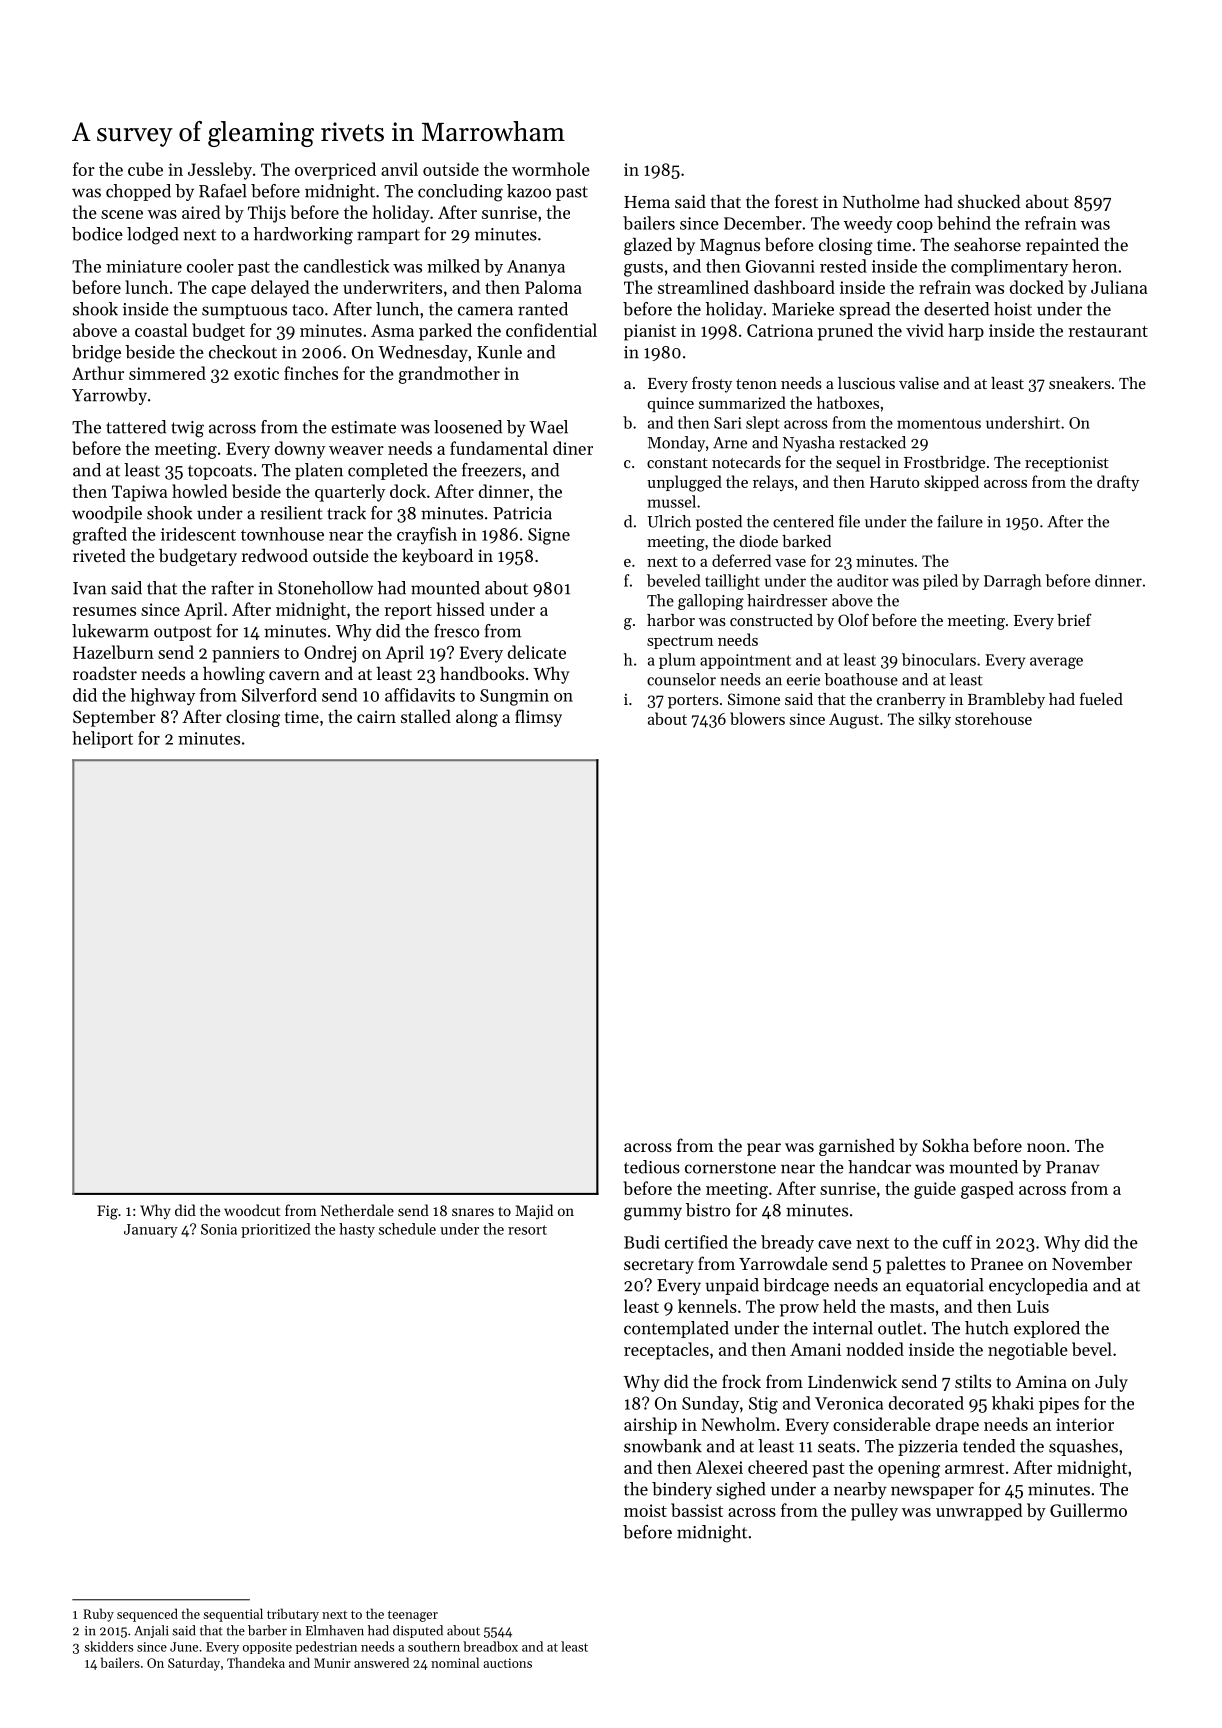 The height and width of the page is (1728, 1222). I want to click on heliport, so click(102, 739).
